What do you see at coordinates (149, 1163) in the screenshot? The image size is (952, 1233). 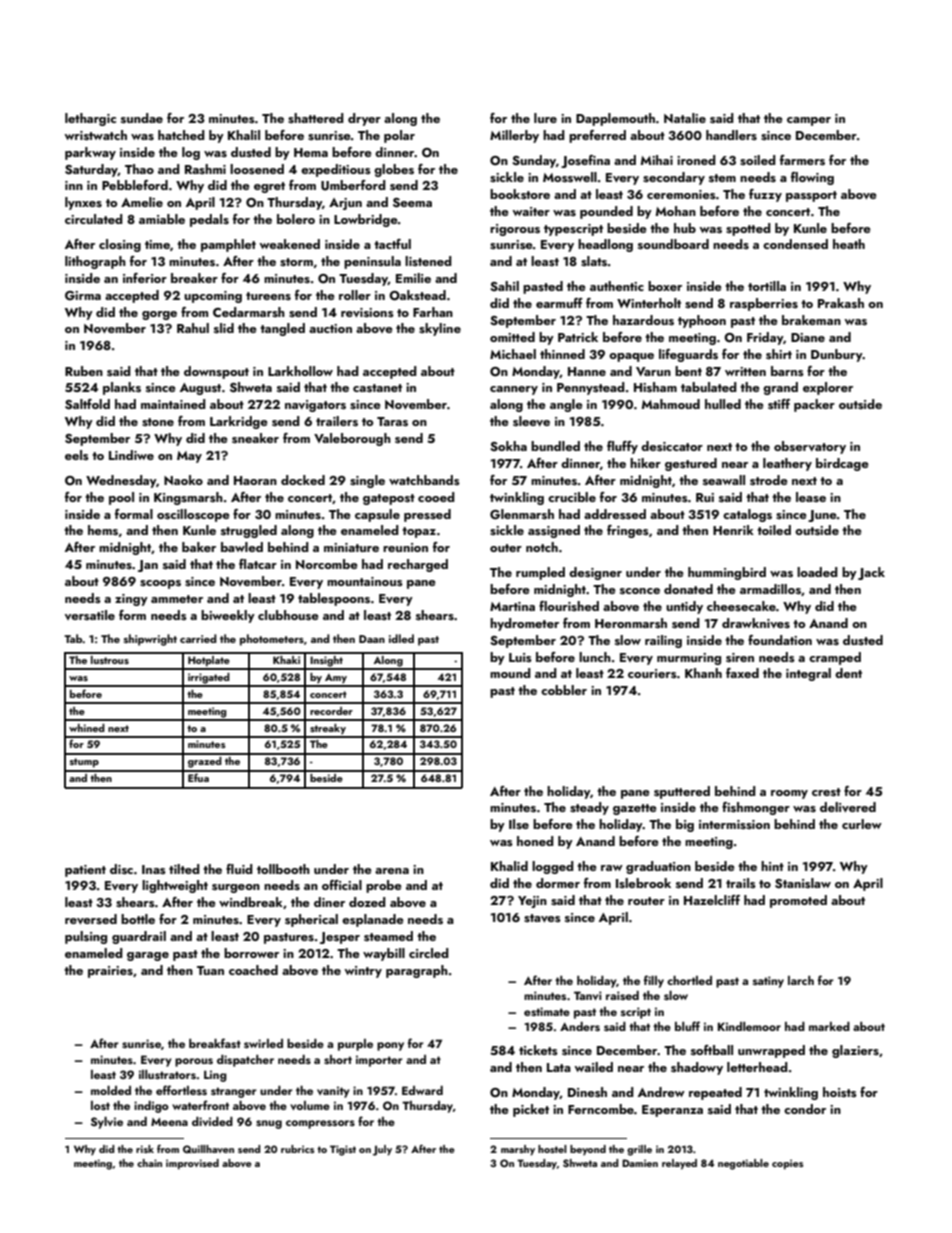 I see `chain` at bounding box center [149, 1163].
